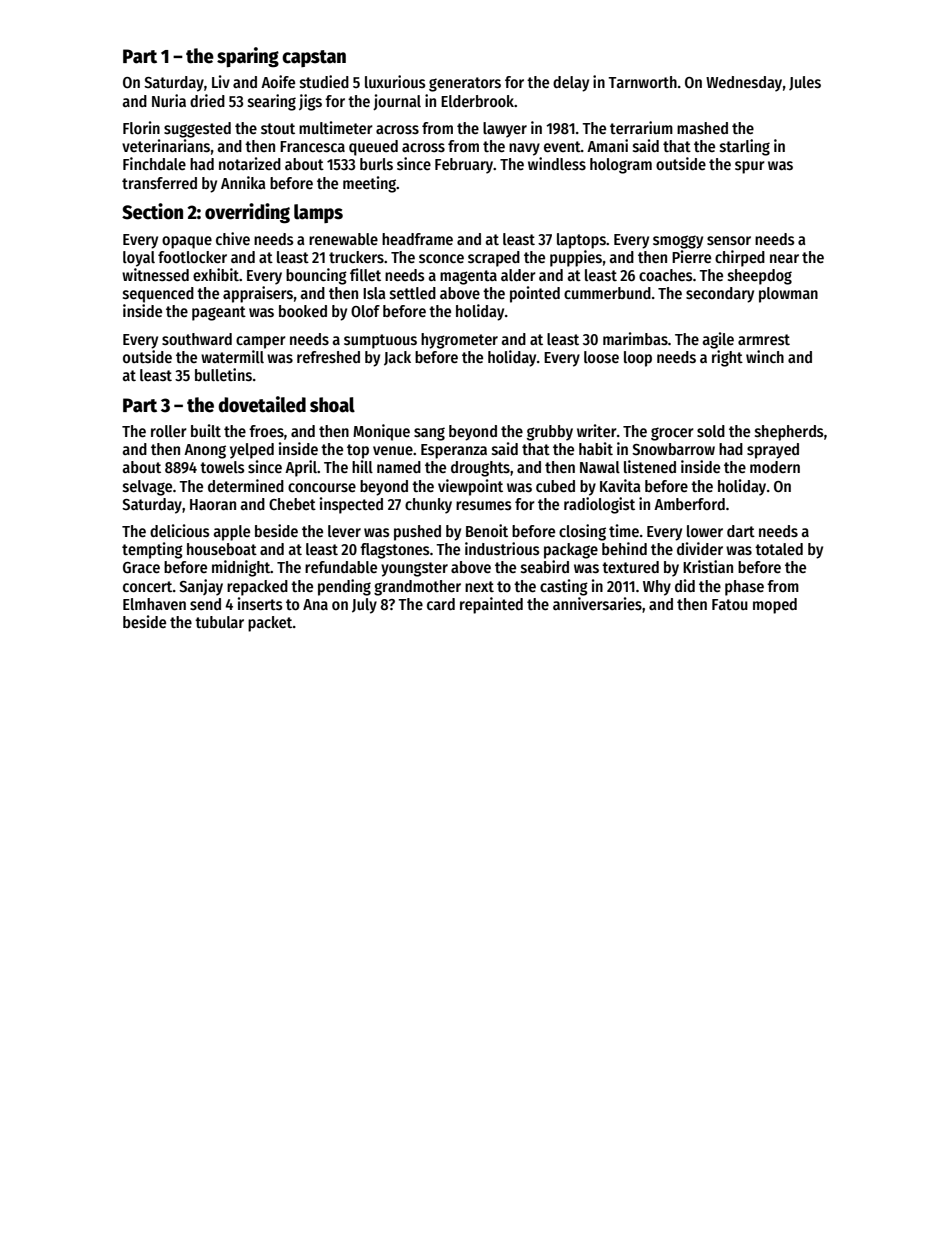  What do you see at coordinates (397, 358) in the screenshot?
I see `Jack` at bounding box center [397, 358].
